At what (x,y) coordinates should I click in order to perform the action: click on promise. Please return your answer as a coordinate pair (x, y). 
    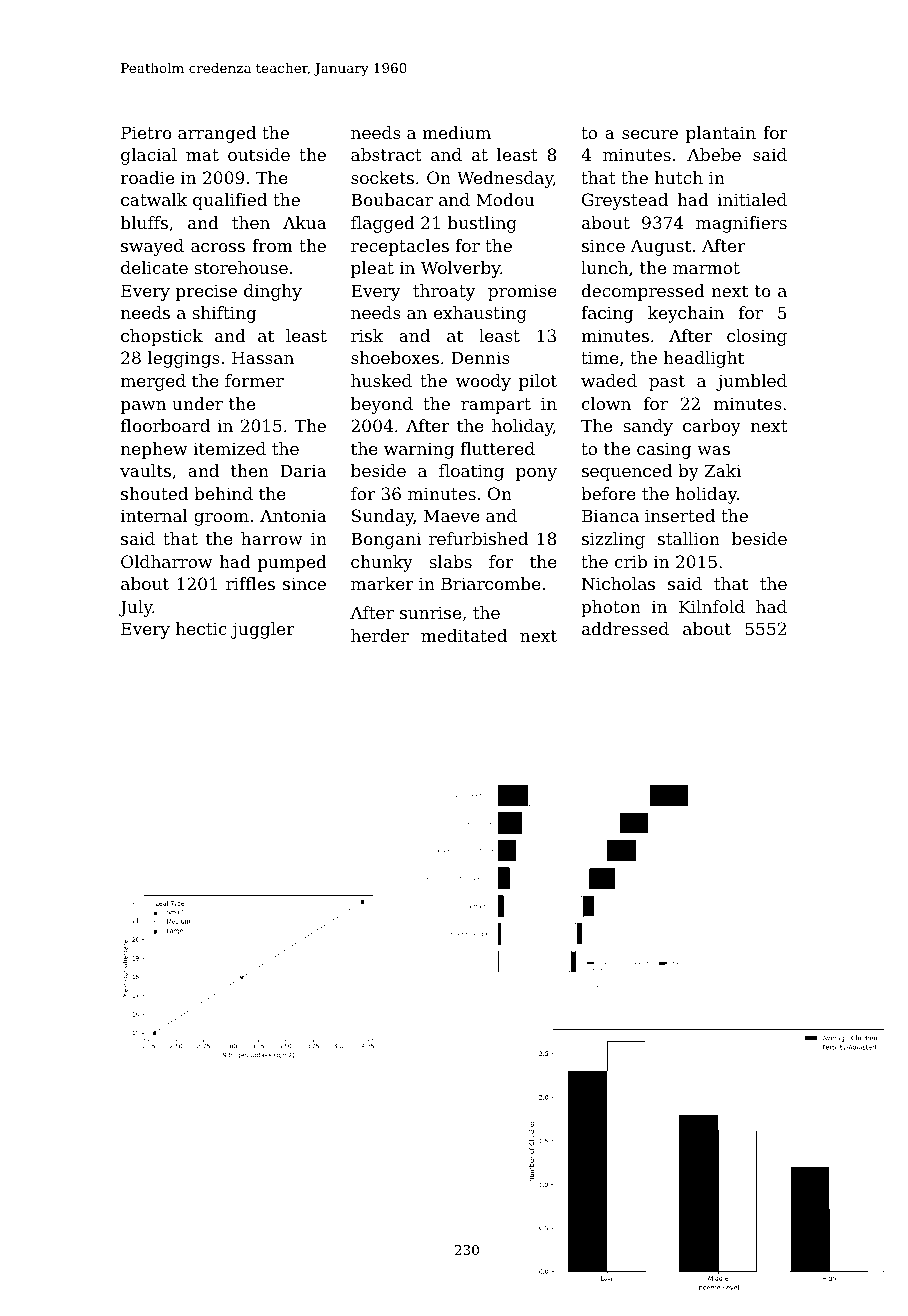
    Looking at the image, I should click on (522, 292).
